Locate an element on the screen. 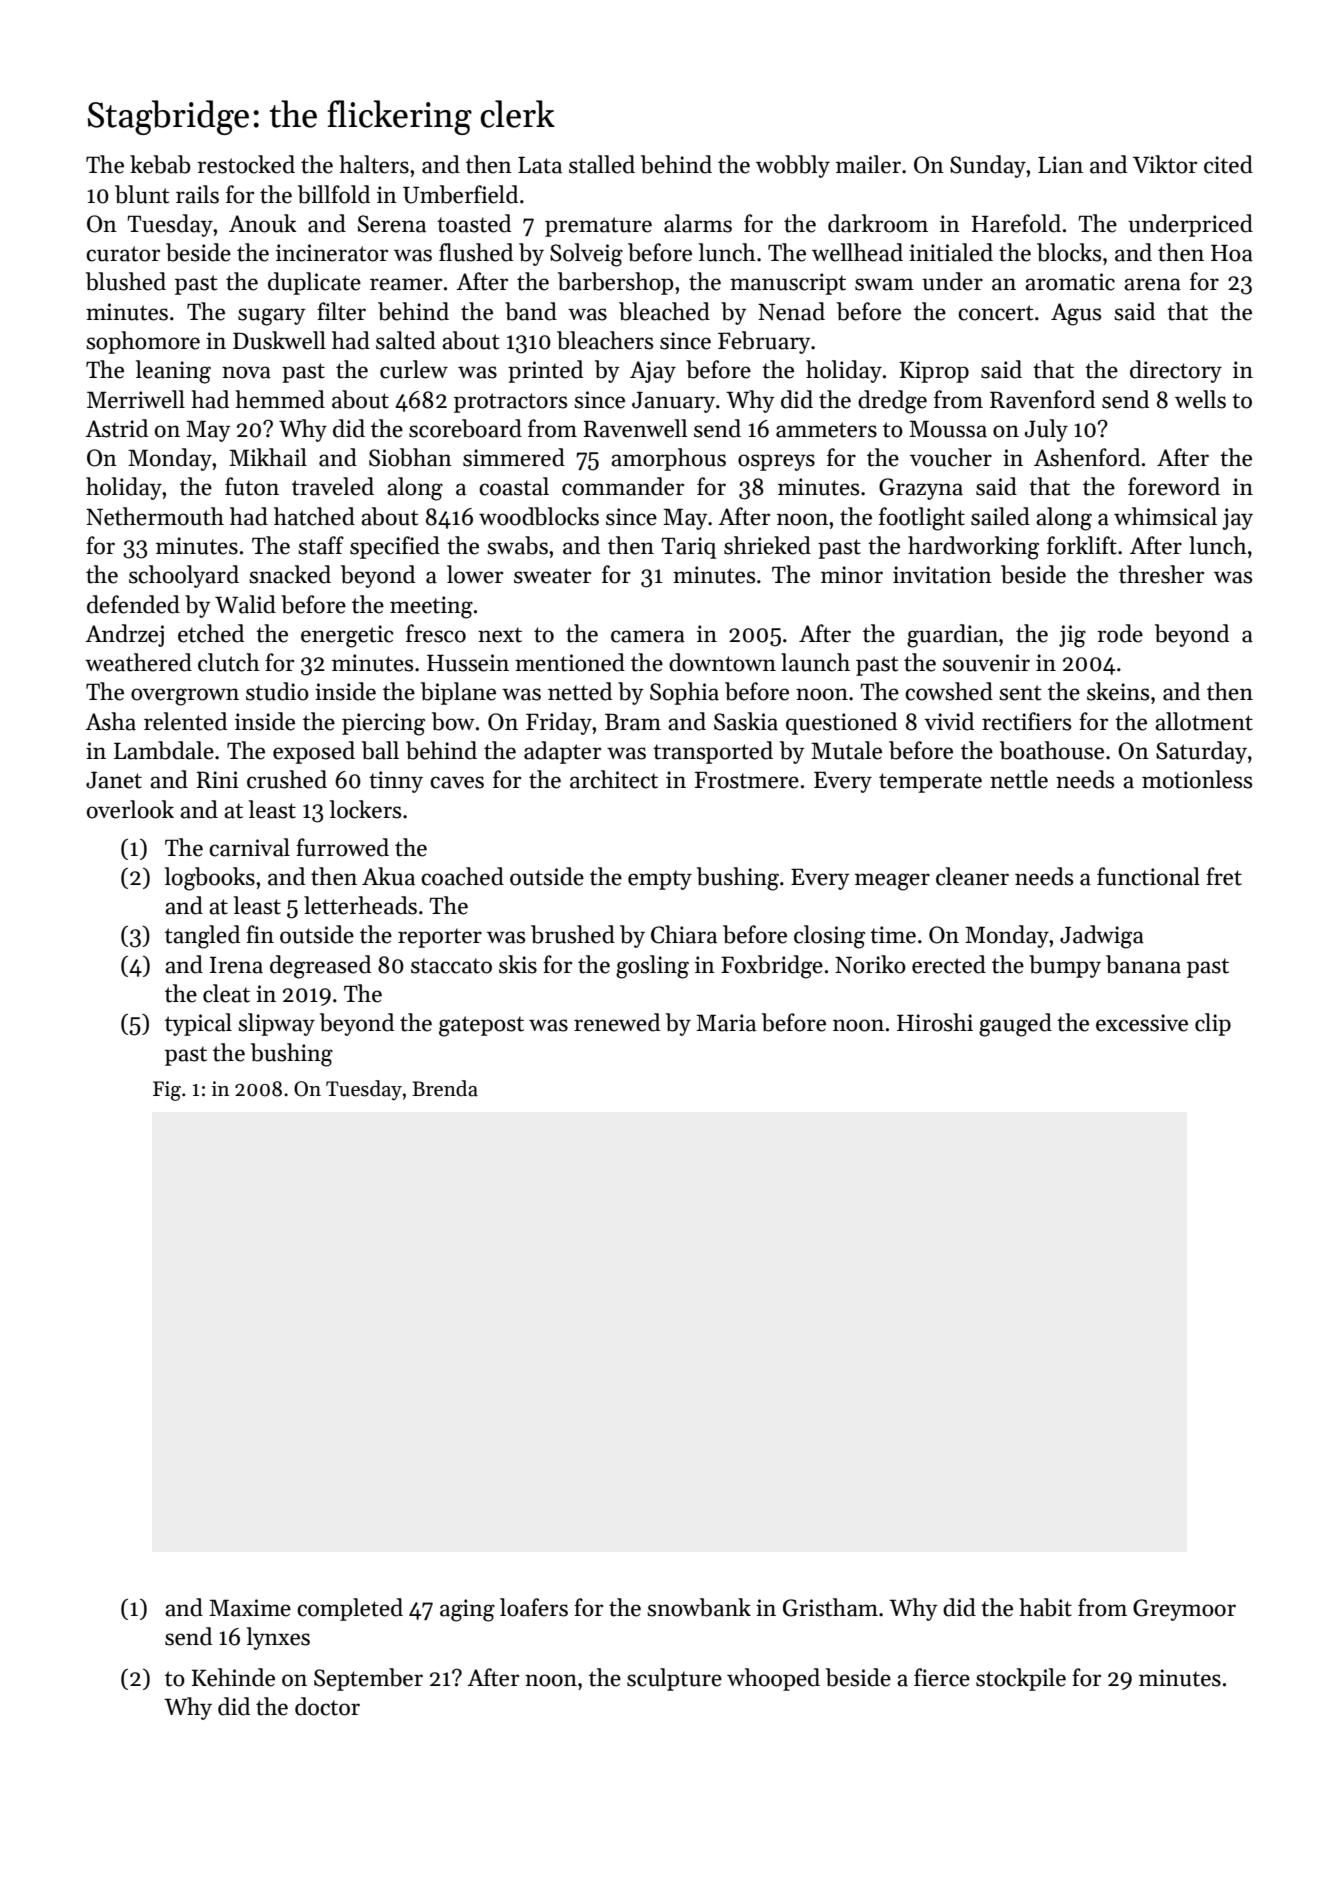 This screenshot has height=1894, width=1339. cited is located at coordinates (1228, 164).
